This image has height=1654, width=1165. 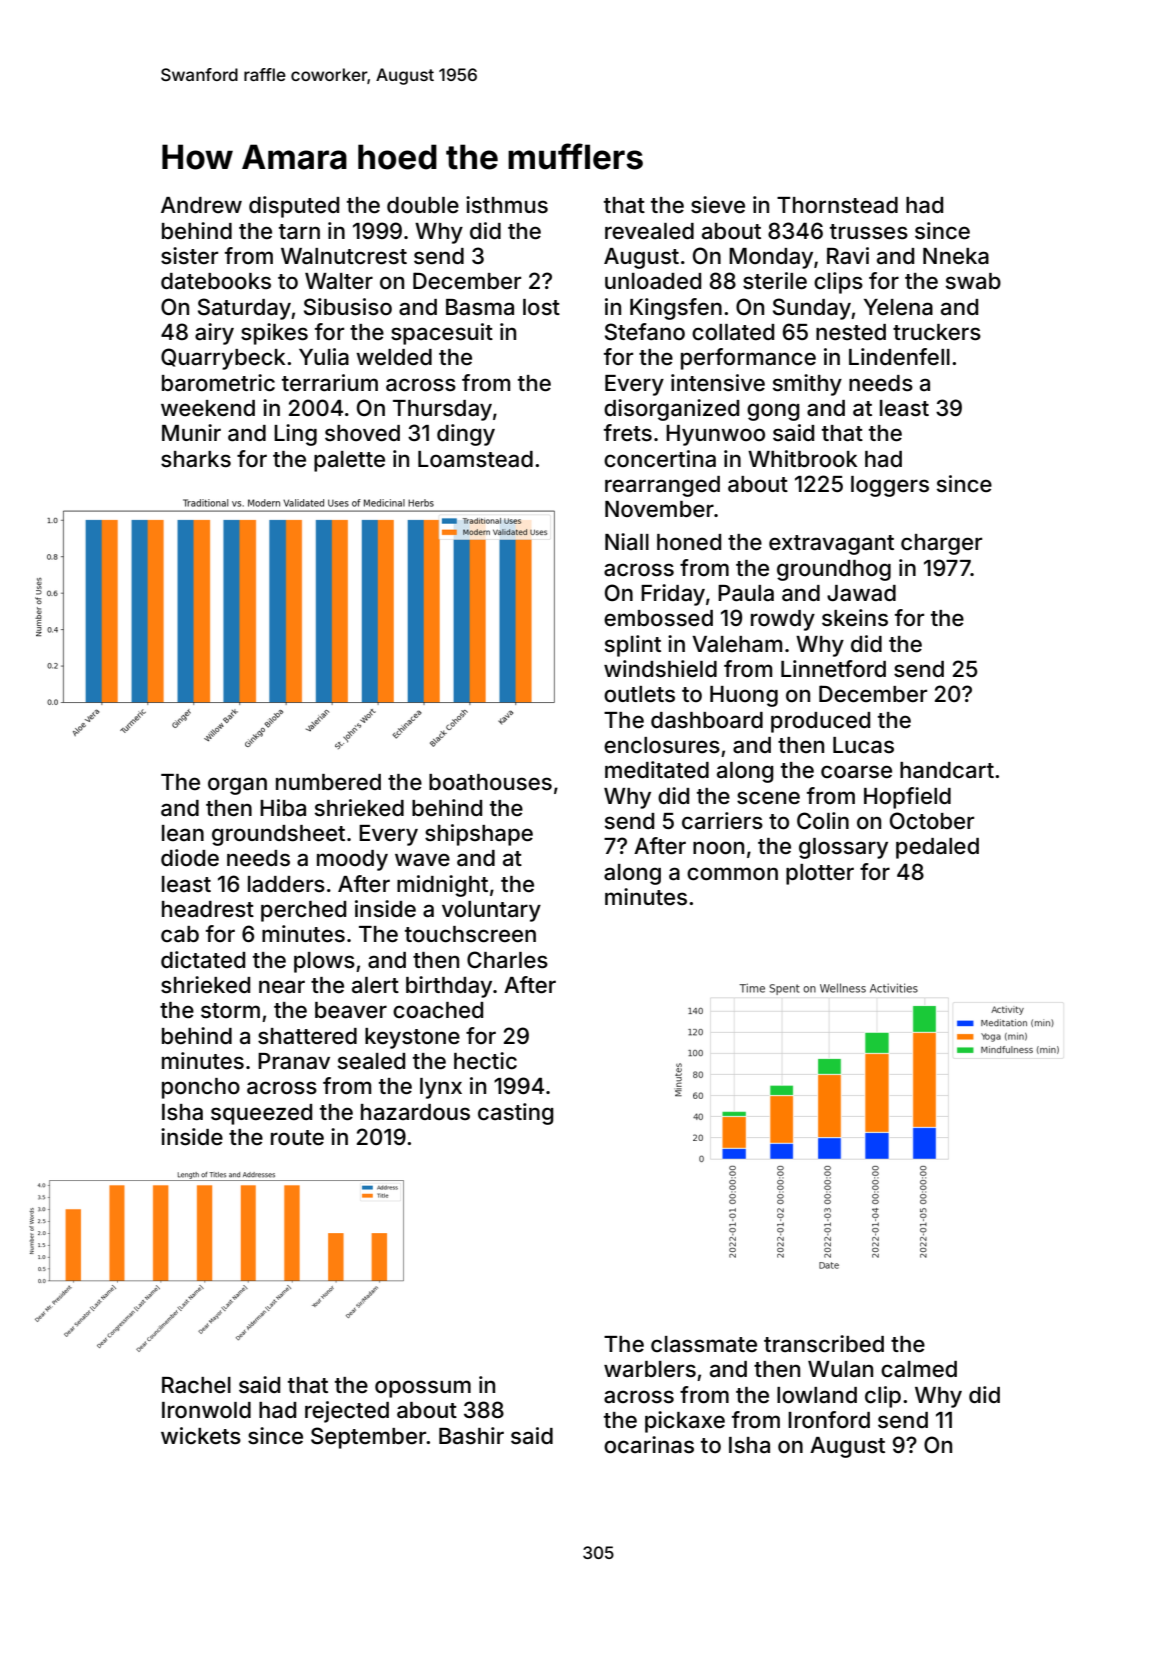 What do you see at coordinates (732, 874) in the image?
I see `common` at bounding box center [732, 874].
